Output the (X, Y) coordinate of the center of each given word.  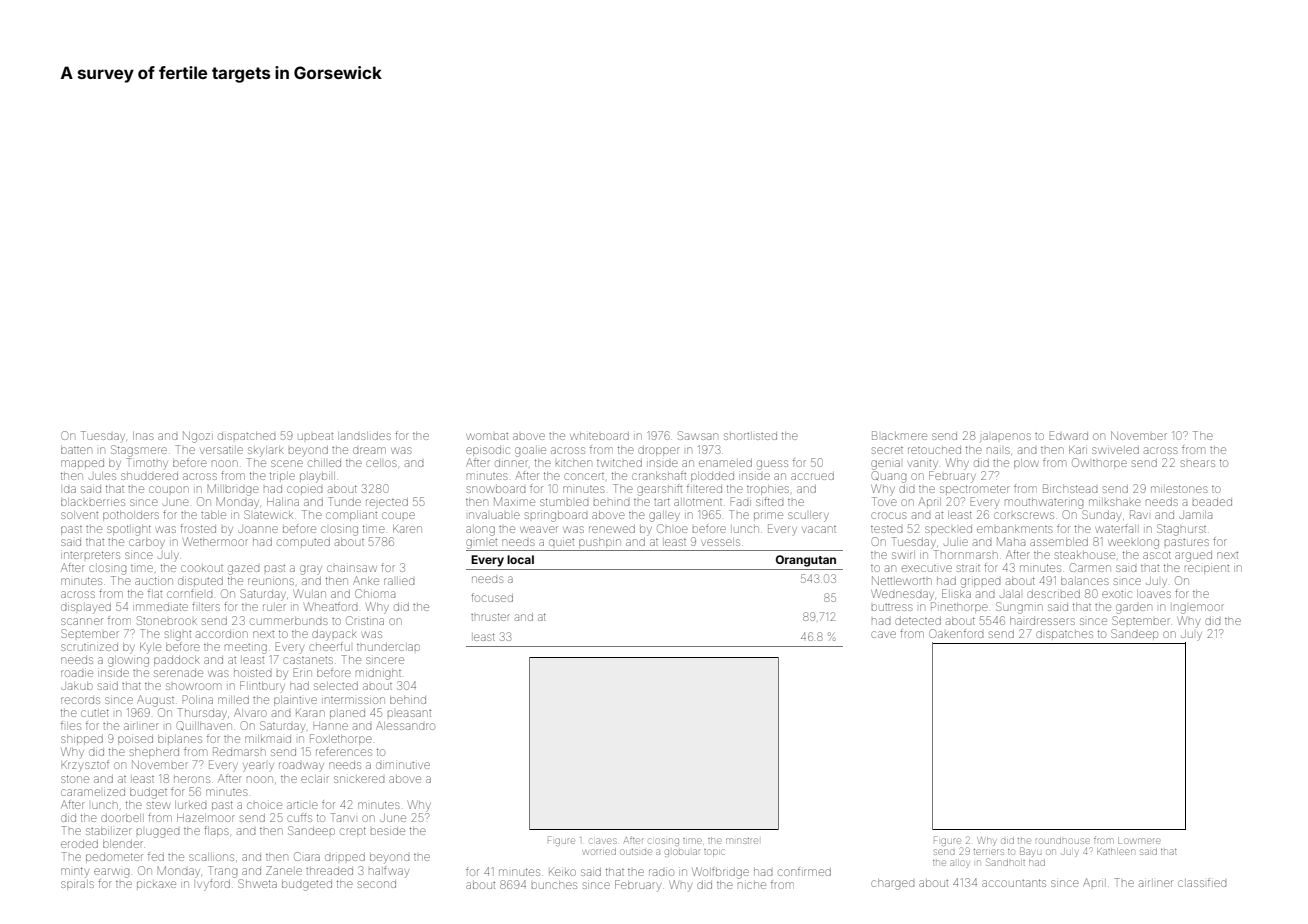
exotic (1117, 594)
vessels (720, 542)
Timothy (147, 463)
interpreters (90, 555)
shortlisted (750, 436)
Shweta (257, 883)
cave (883, 634)
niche (752, 885)
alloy (960, 864)
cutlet (95, 713)
